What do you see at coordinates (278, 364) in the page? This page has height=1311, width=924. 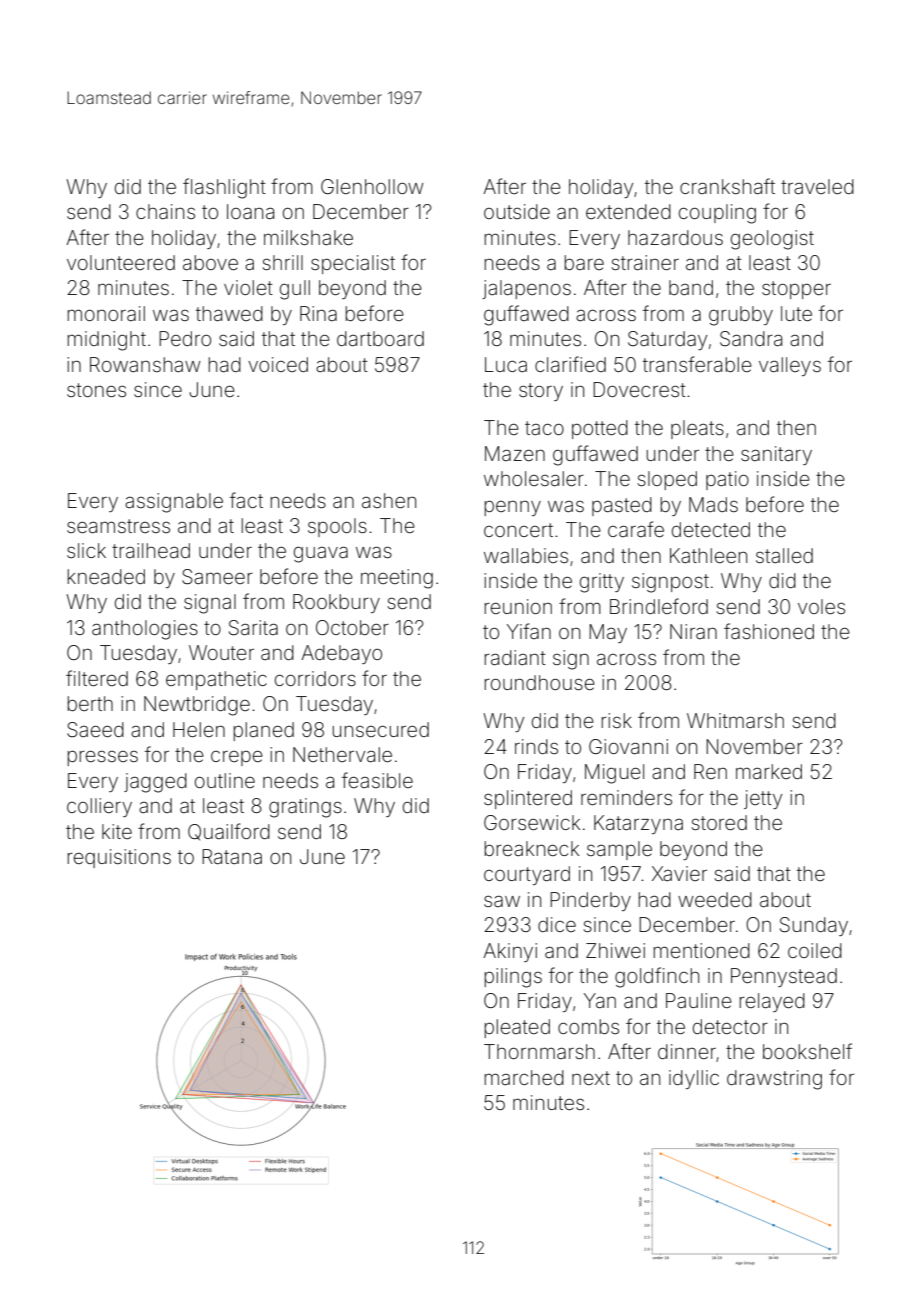 I see `voiced` at bounding box center [278, 364].
